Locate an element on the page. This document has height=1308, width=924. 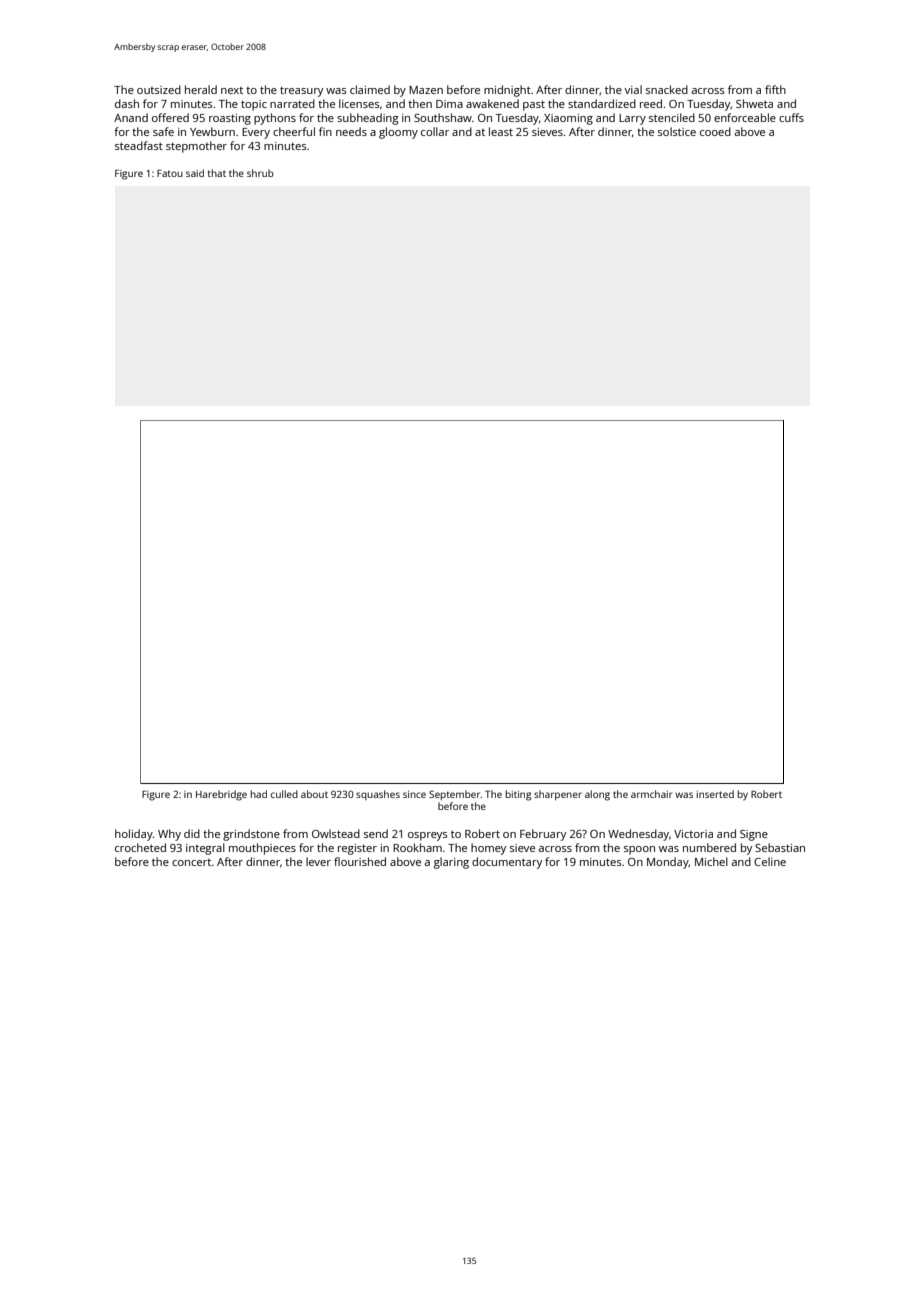
fifth is located at coordinates (775, 89).
